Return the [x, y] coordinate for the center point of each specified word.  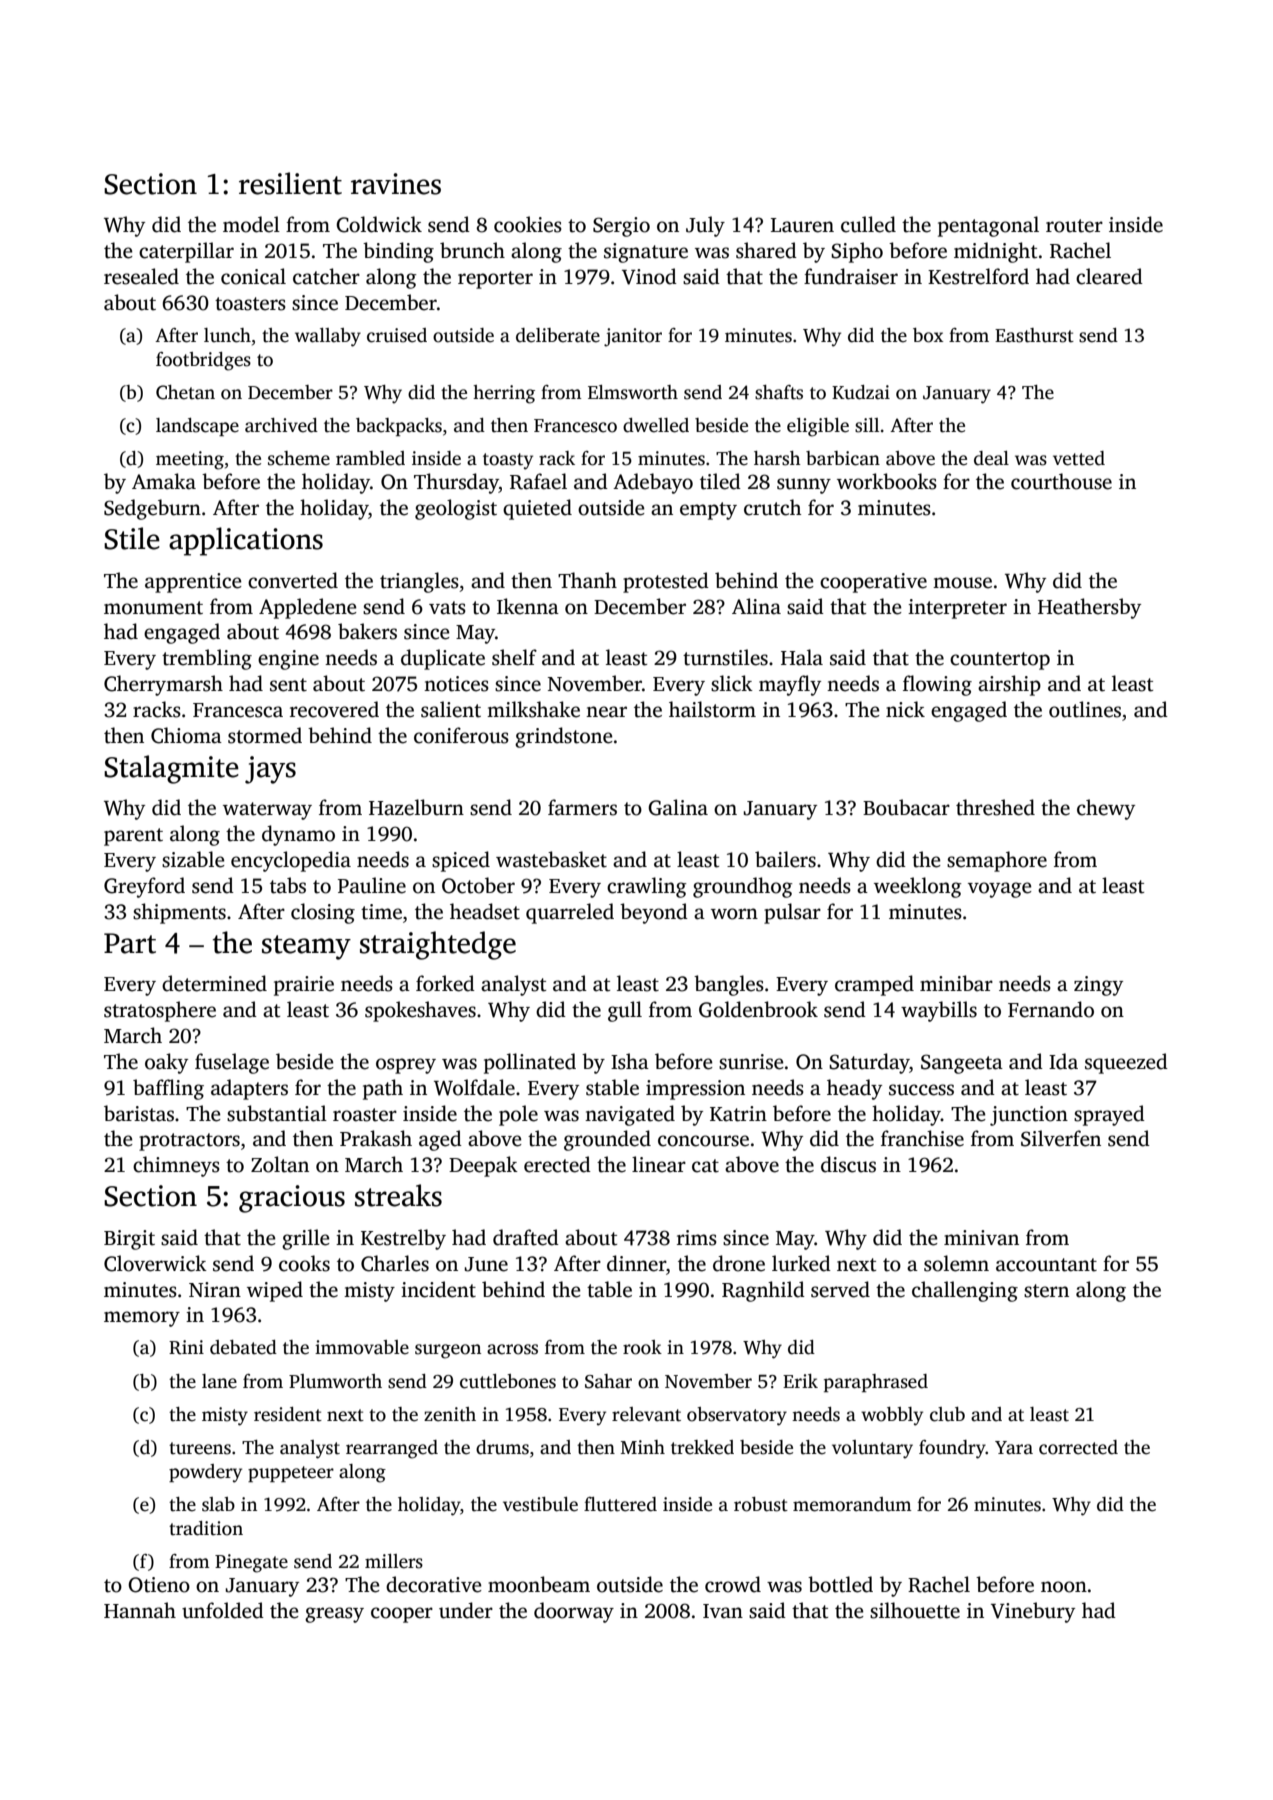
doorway [574, 1612]
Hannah [140, 1610]
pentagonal [988, 226]
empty [708, 511]
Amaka [164, 481]
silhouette [915, 1610]
